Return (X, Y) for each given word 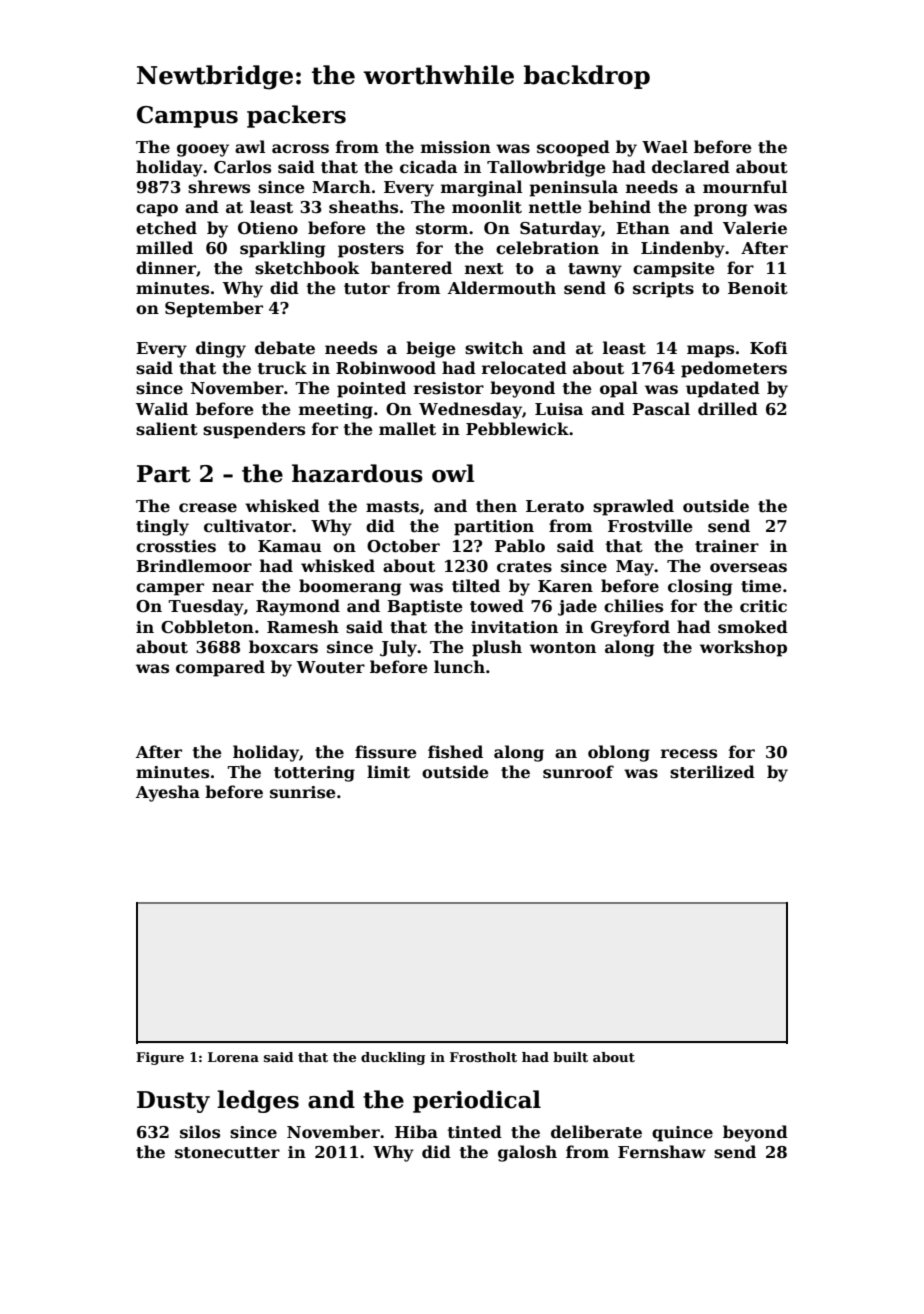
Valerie (755, 228)
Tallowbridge (546, 168)
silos (200, 1132)
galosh (527, 1153)
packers (296, 116)
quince (682, 1134)
